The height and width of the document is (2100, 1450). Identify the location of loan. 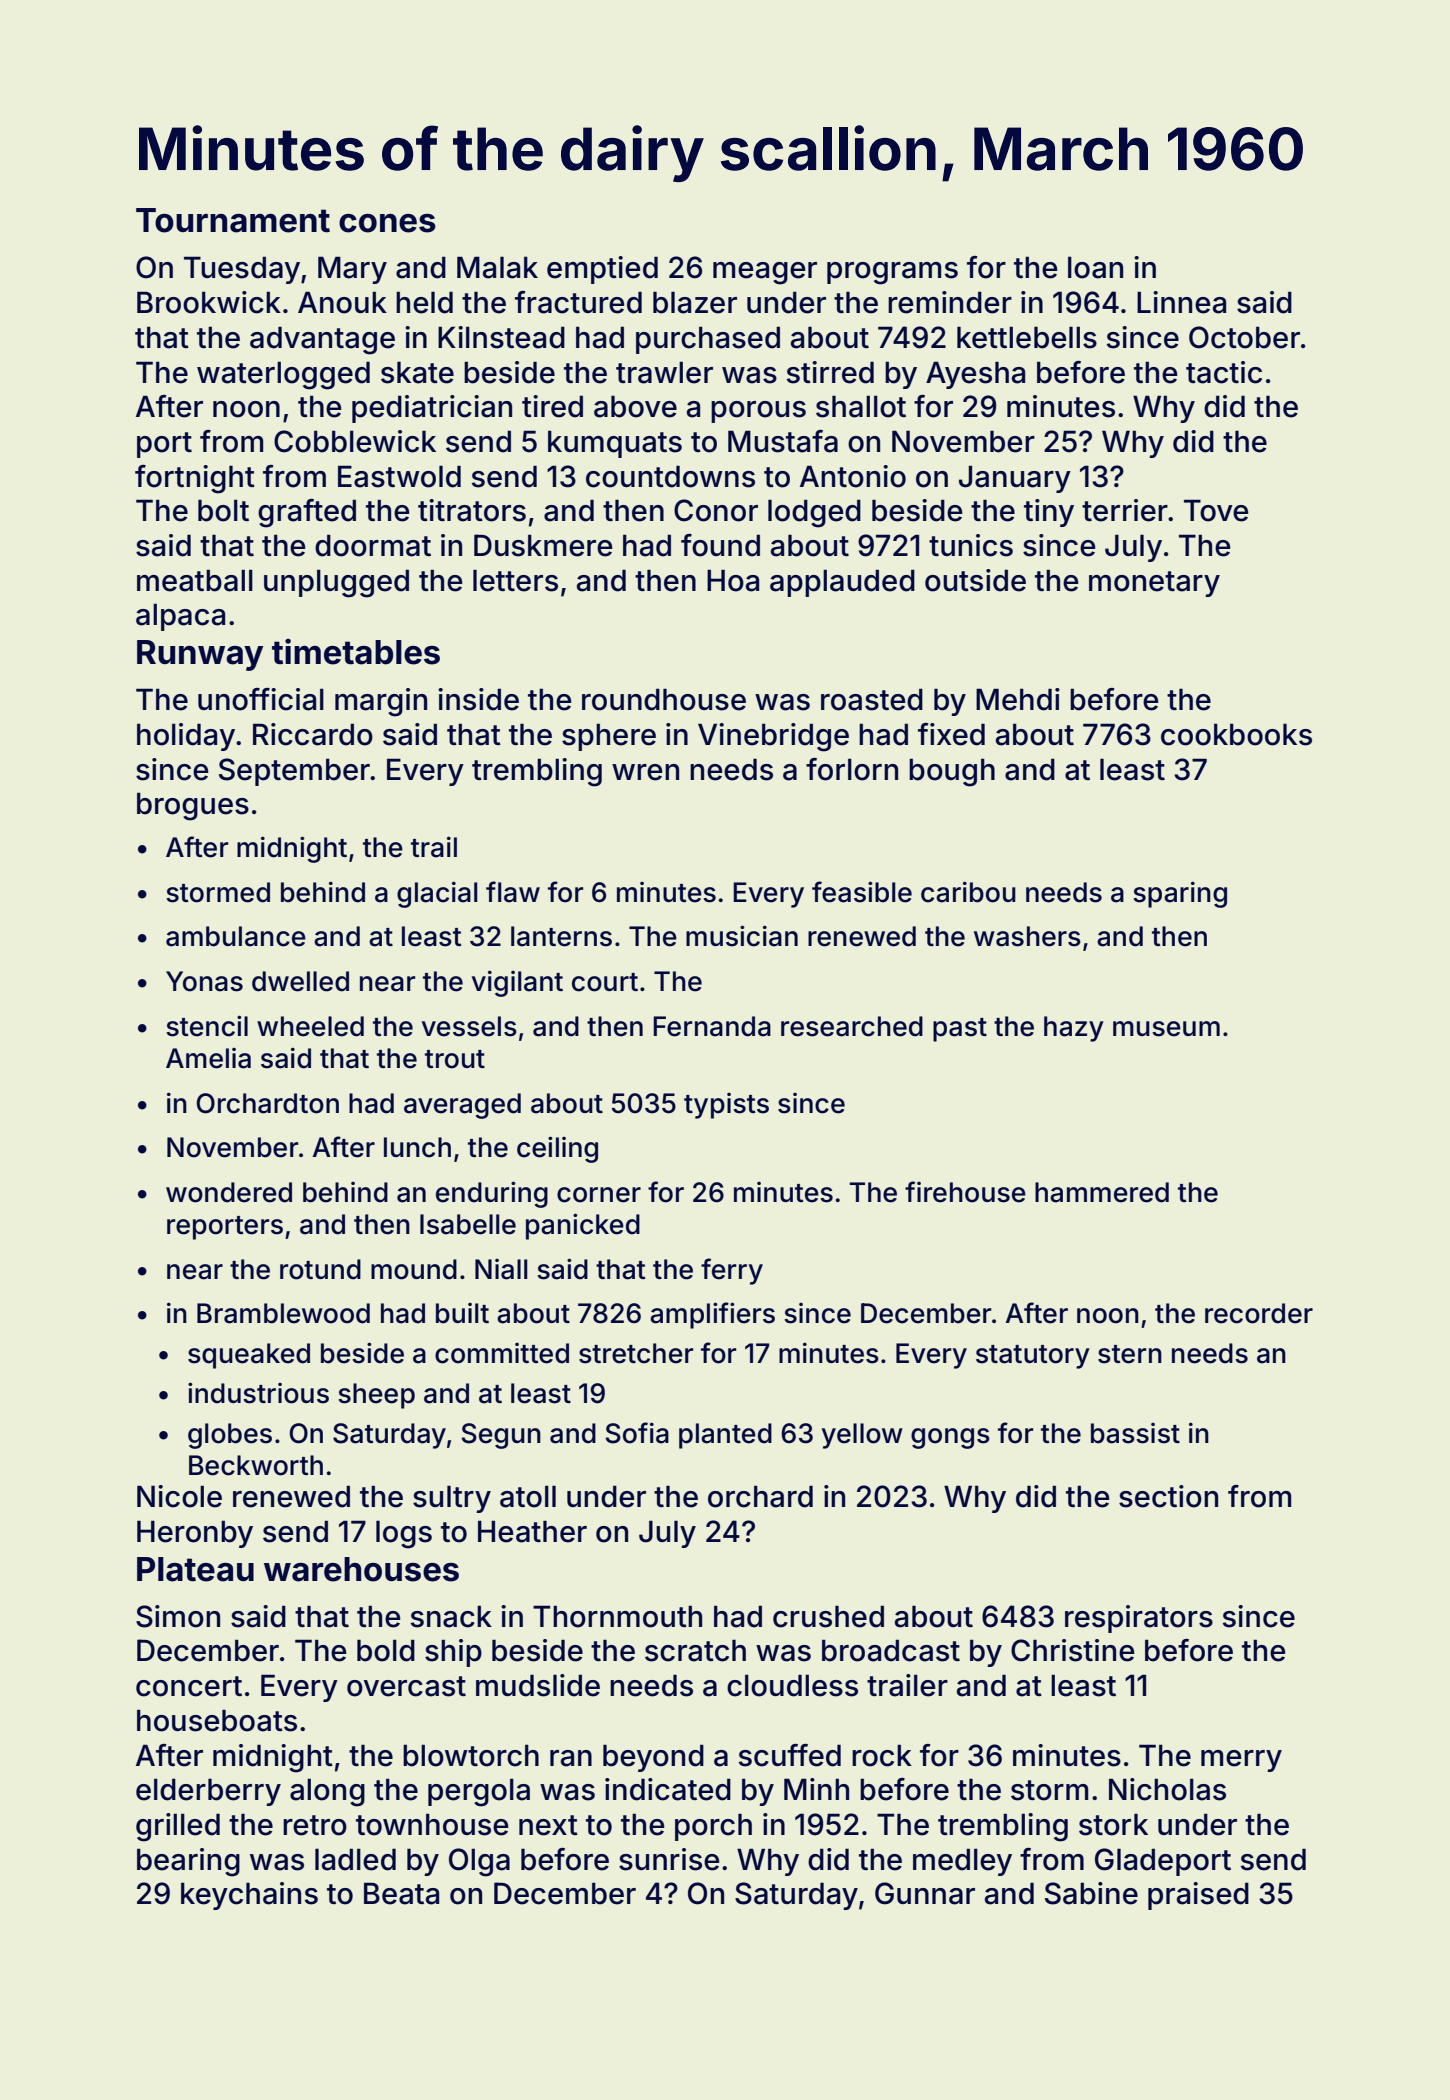
(1095, 267).
